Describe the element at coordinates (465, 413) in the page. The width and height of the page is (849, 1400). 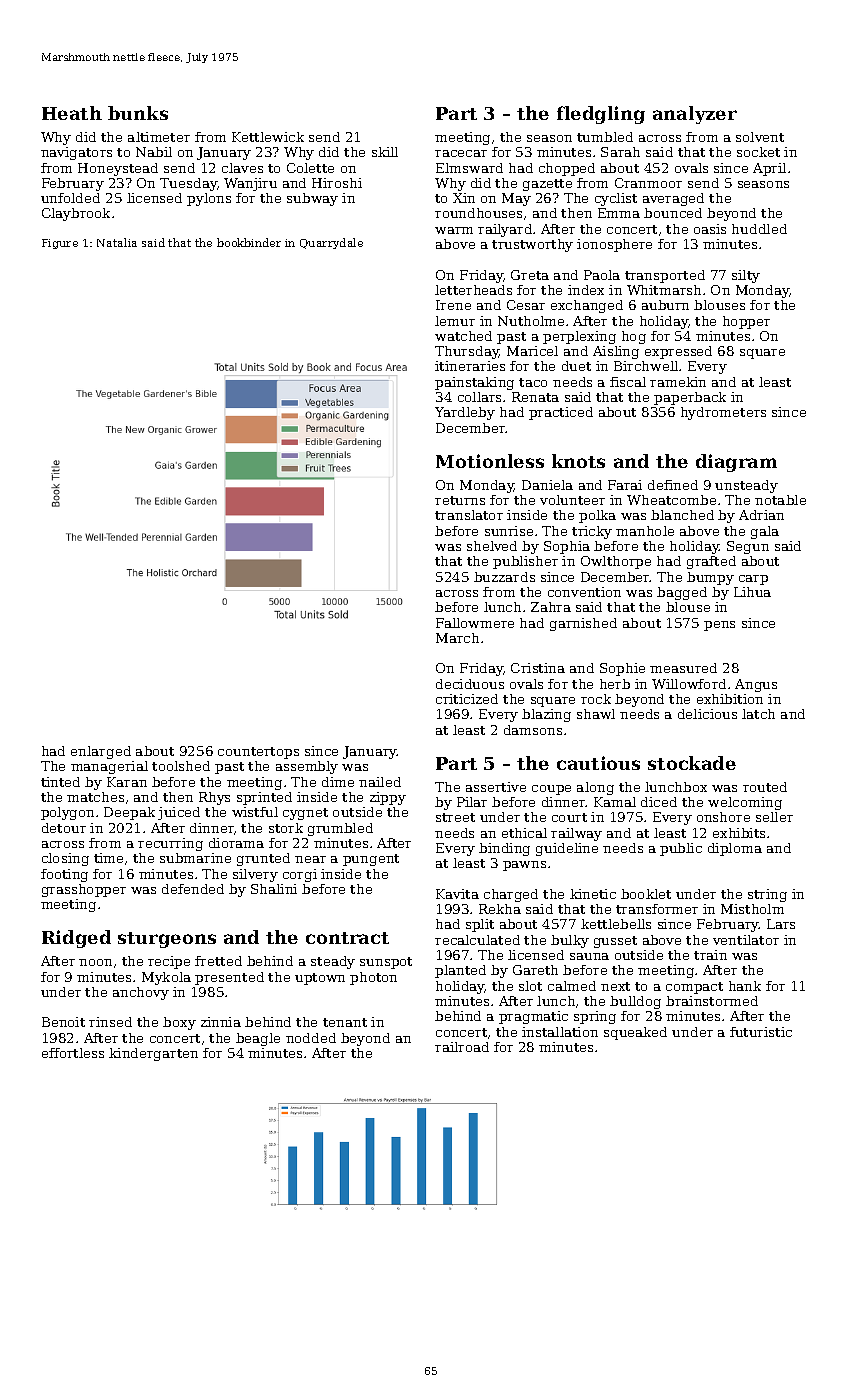
I see `Yardleby` at that location.
